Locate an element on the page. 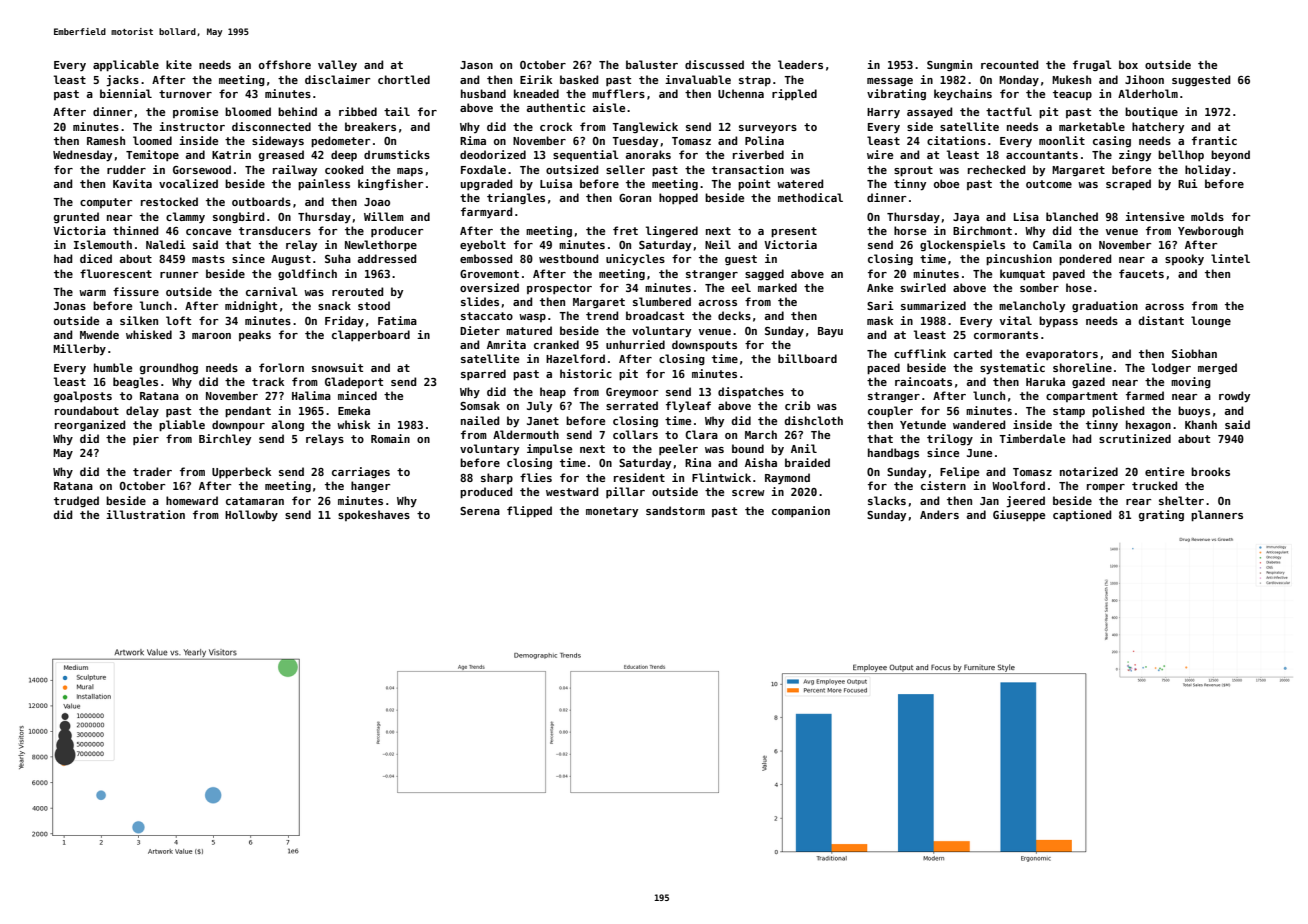 This document has width=1308, height=924. applicable is located at coordinates (126, 65).
